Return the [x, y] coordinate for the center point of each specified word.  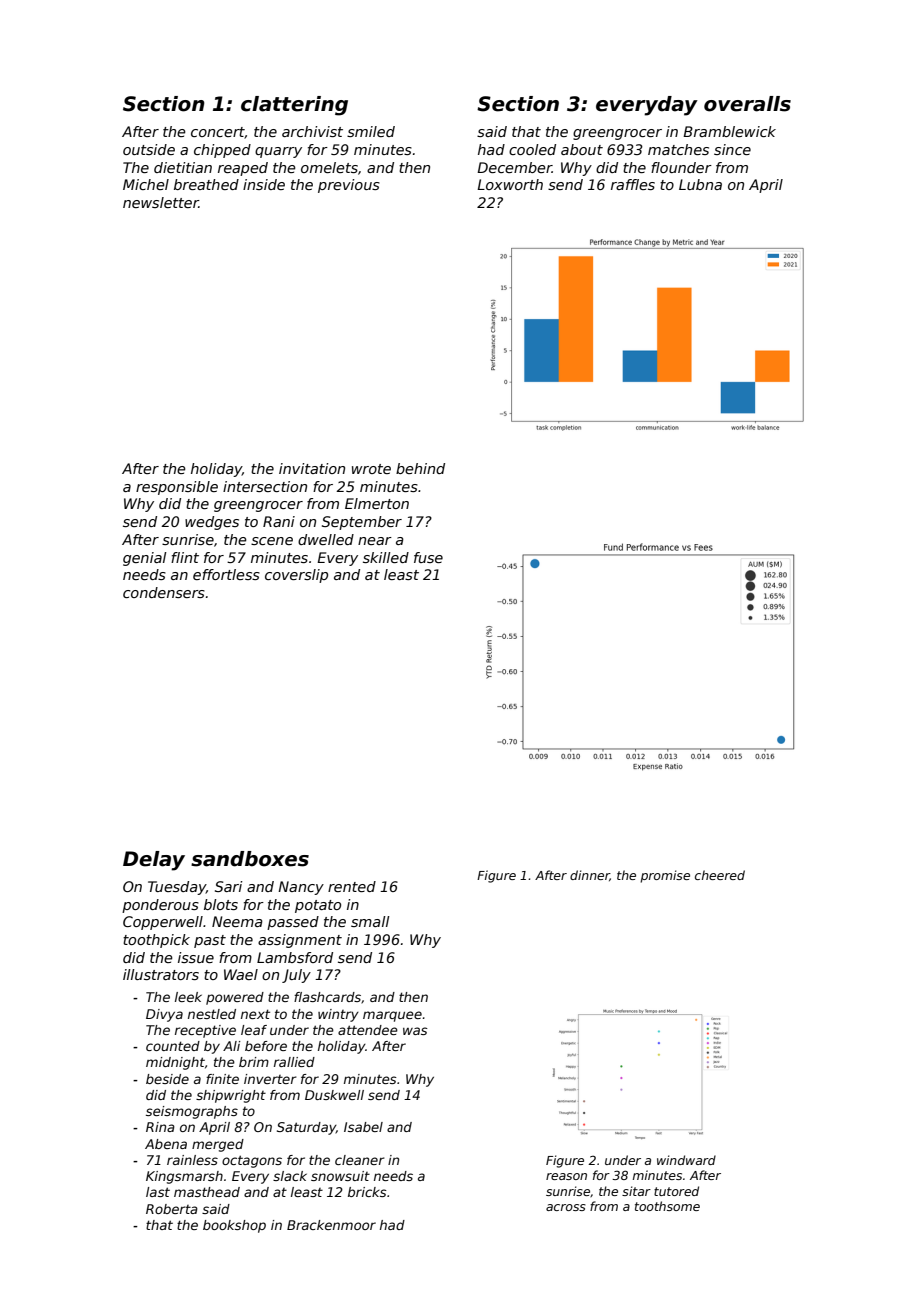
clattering [294, 106]
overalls [747, 104]
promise [665, 876]
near [375, 541]
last [158, 1192]
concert [218, 133]
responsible [177, 488]
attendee [368, 1030]
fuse [428, 557]
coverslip [296, 576]
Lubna [700, 184]
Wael [241, 974]
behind [420, 468]
